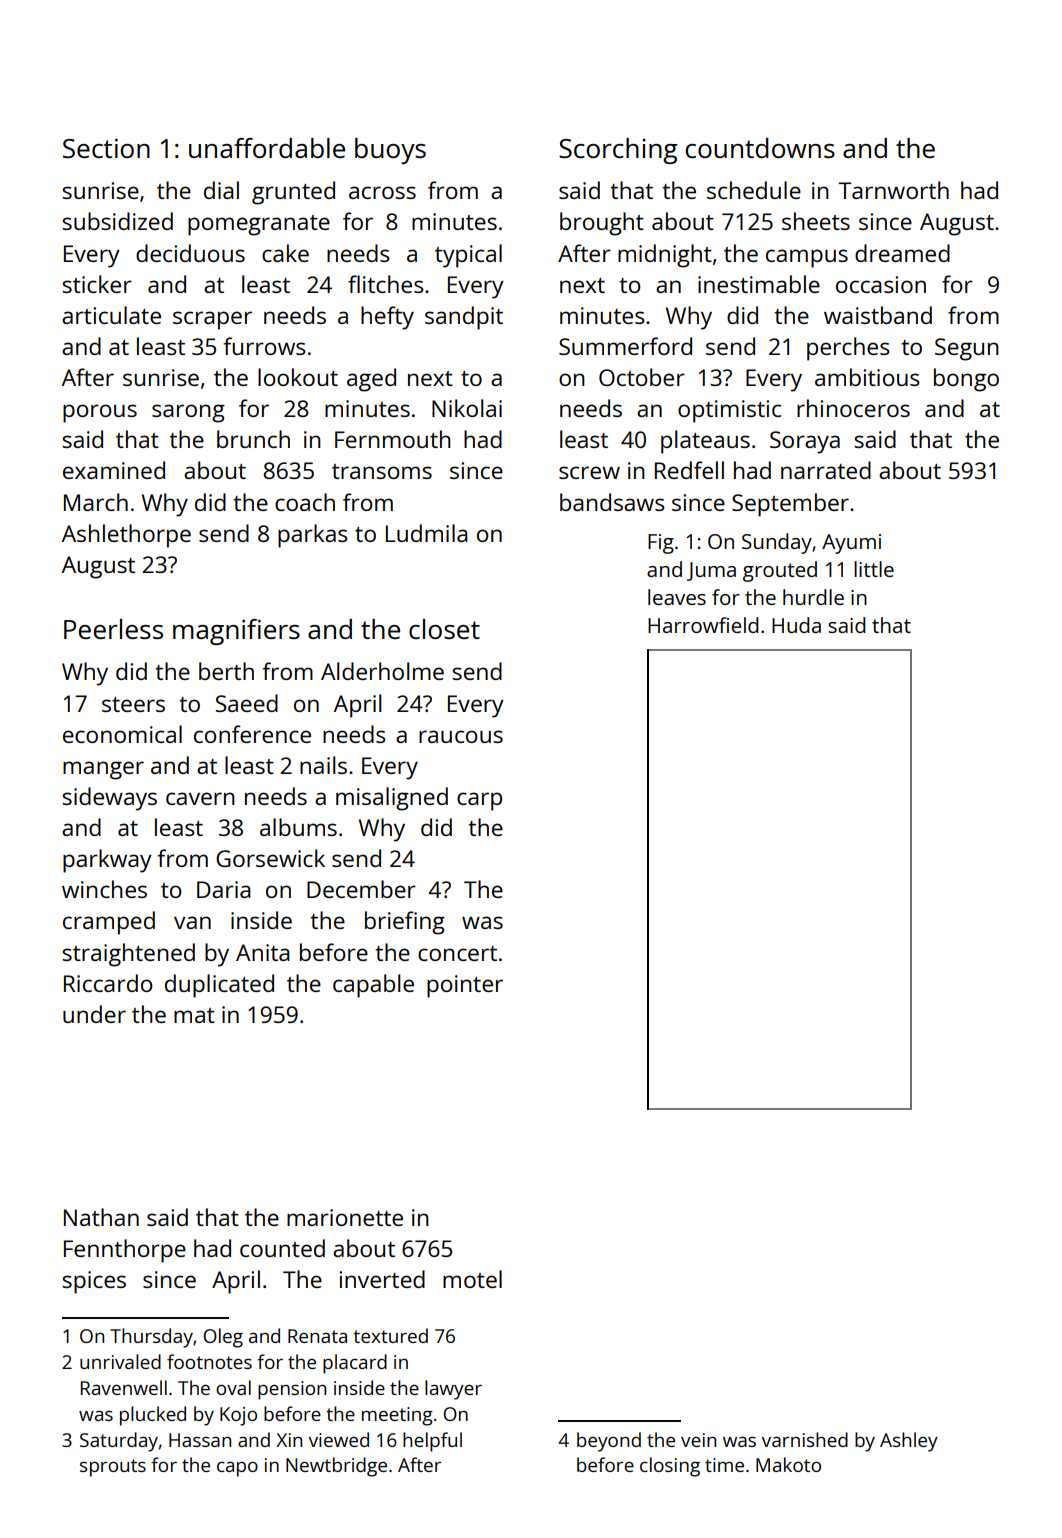  I want to click on concert, so click(457, 953).
